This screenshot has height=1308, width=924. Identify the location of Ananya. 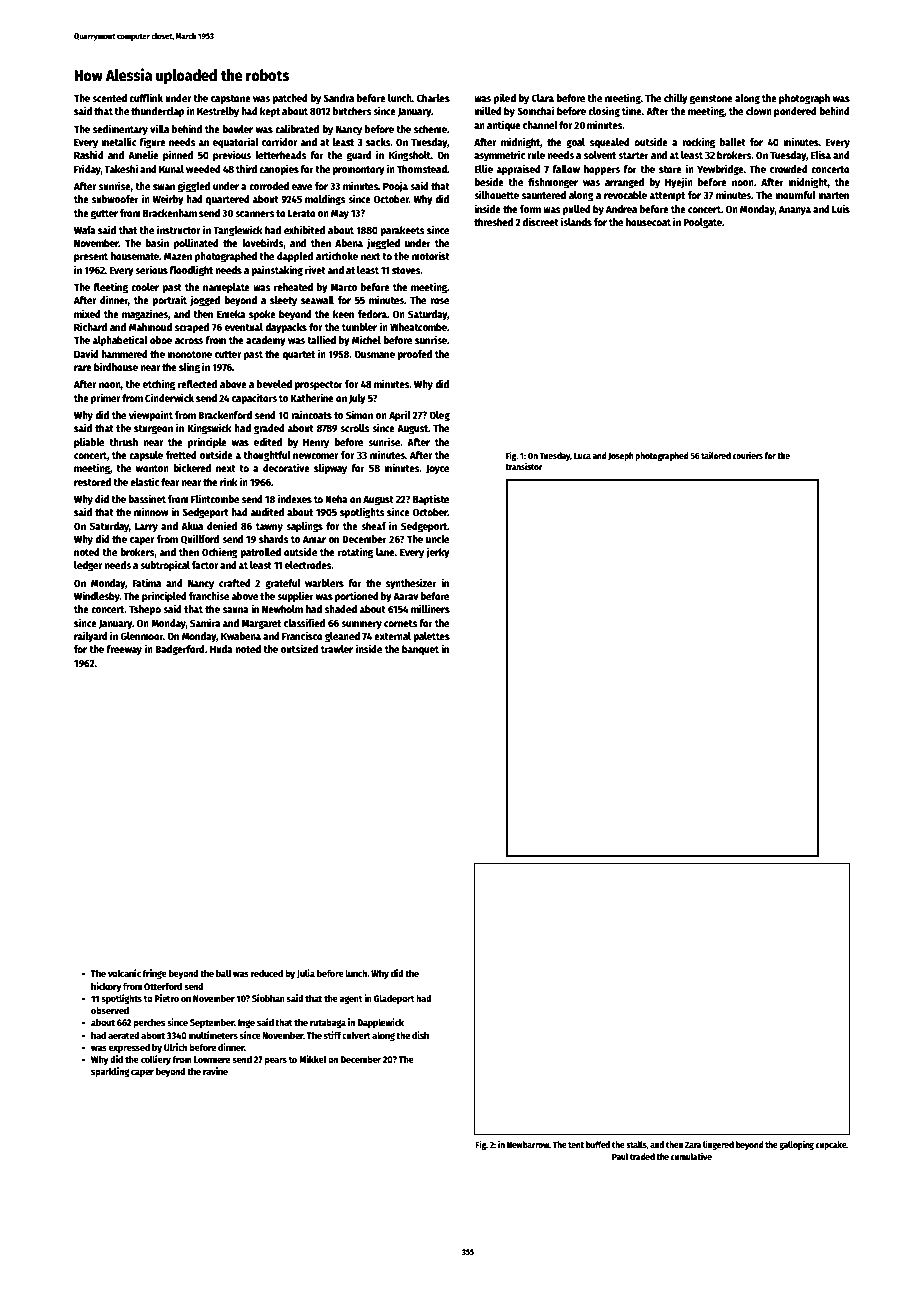
(795, 210).
